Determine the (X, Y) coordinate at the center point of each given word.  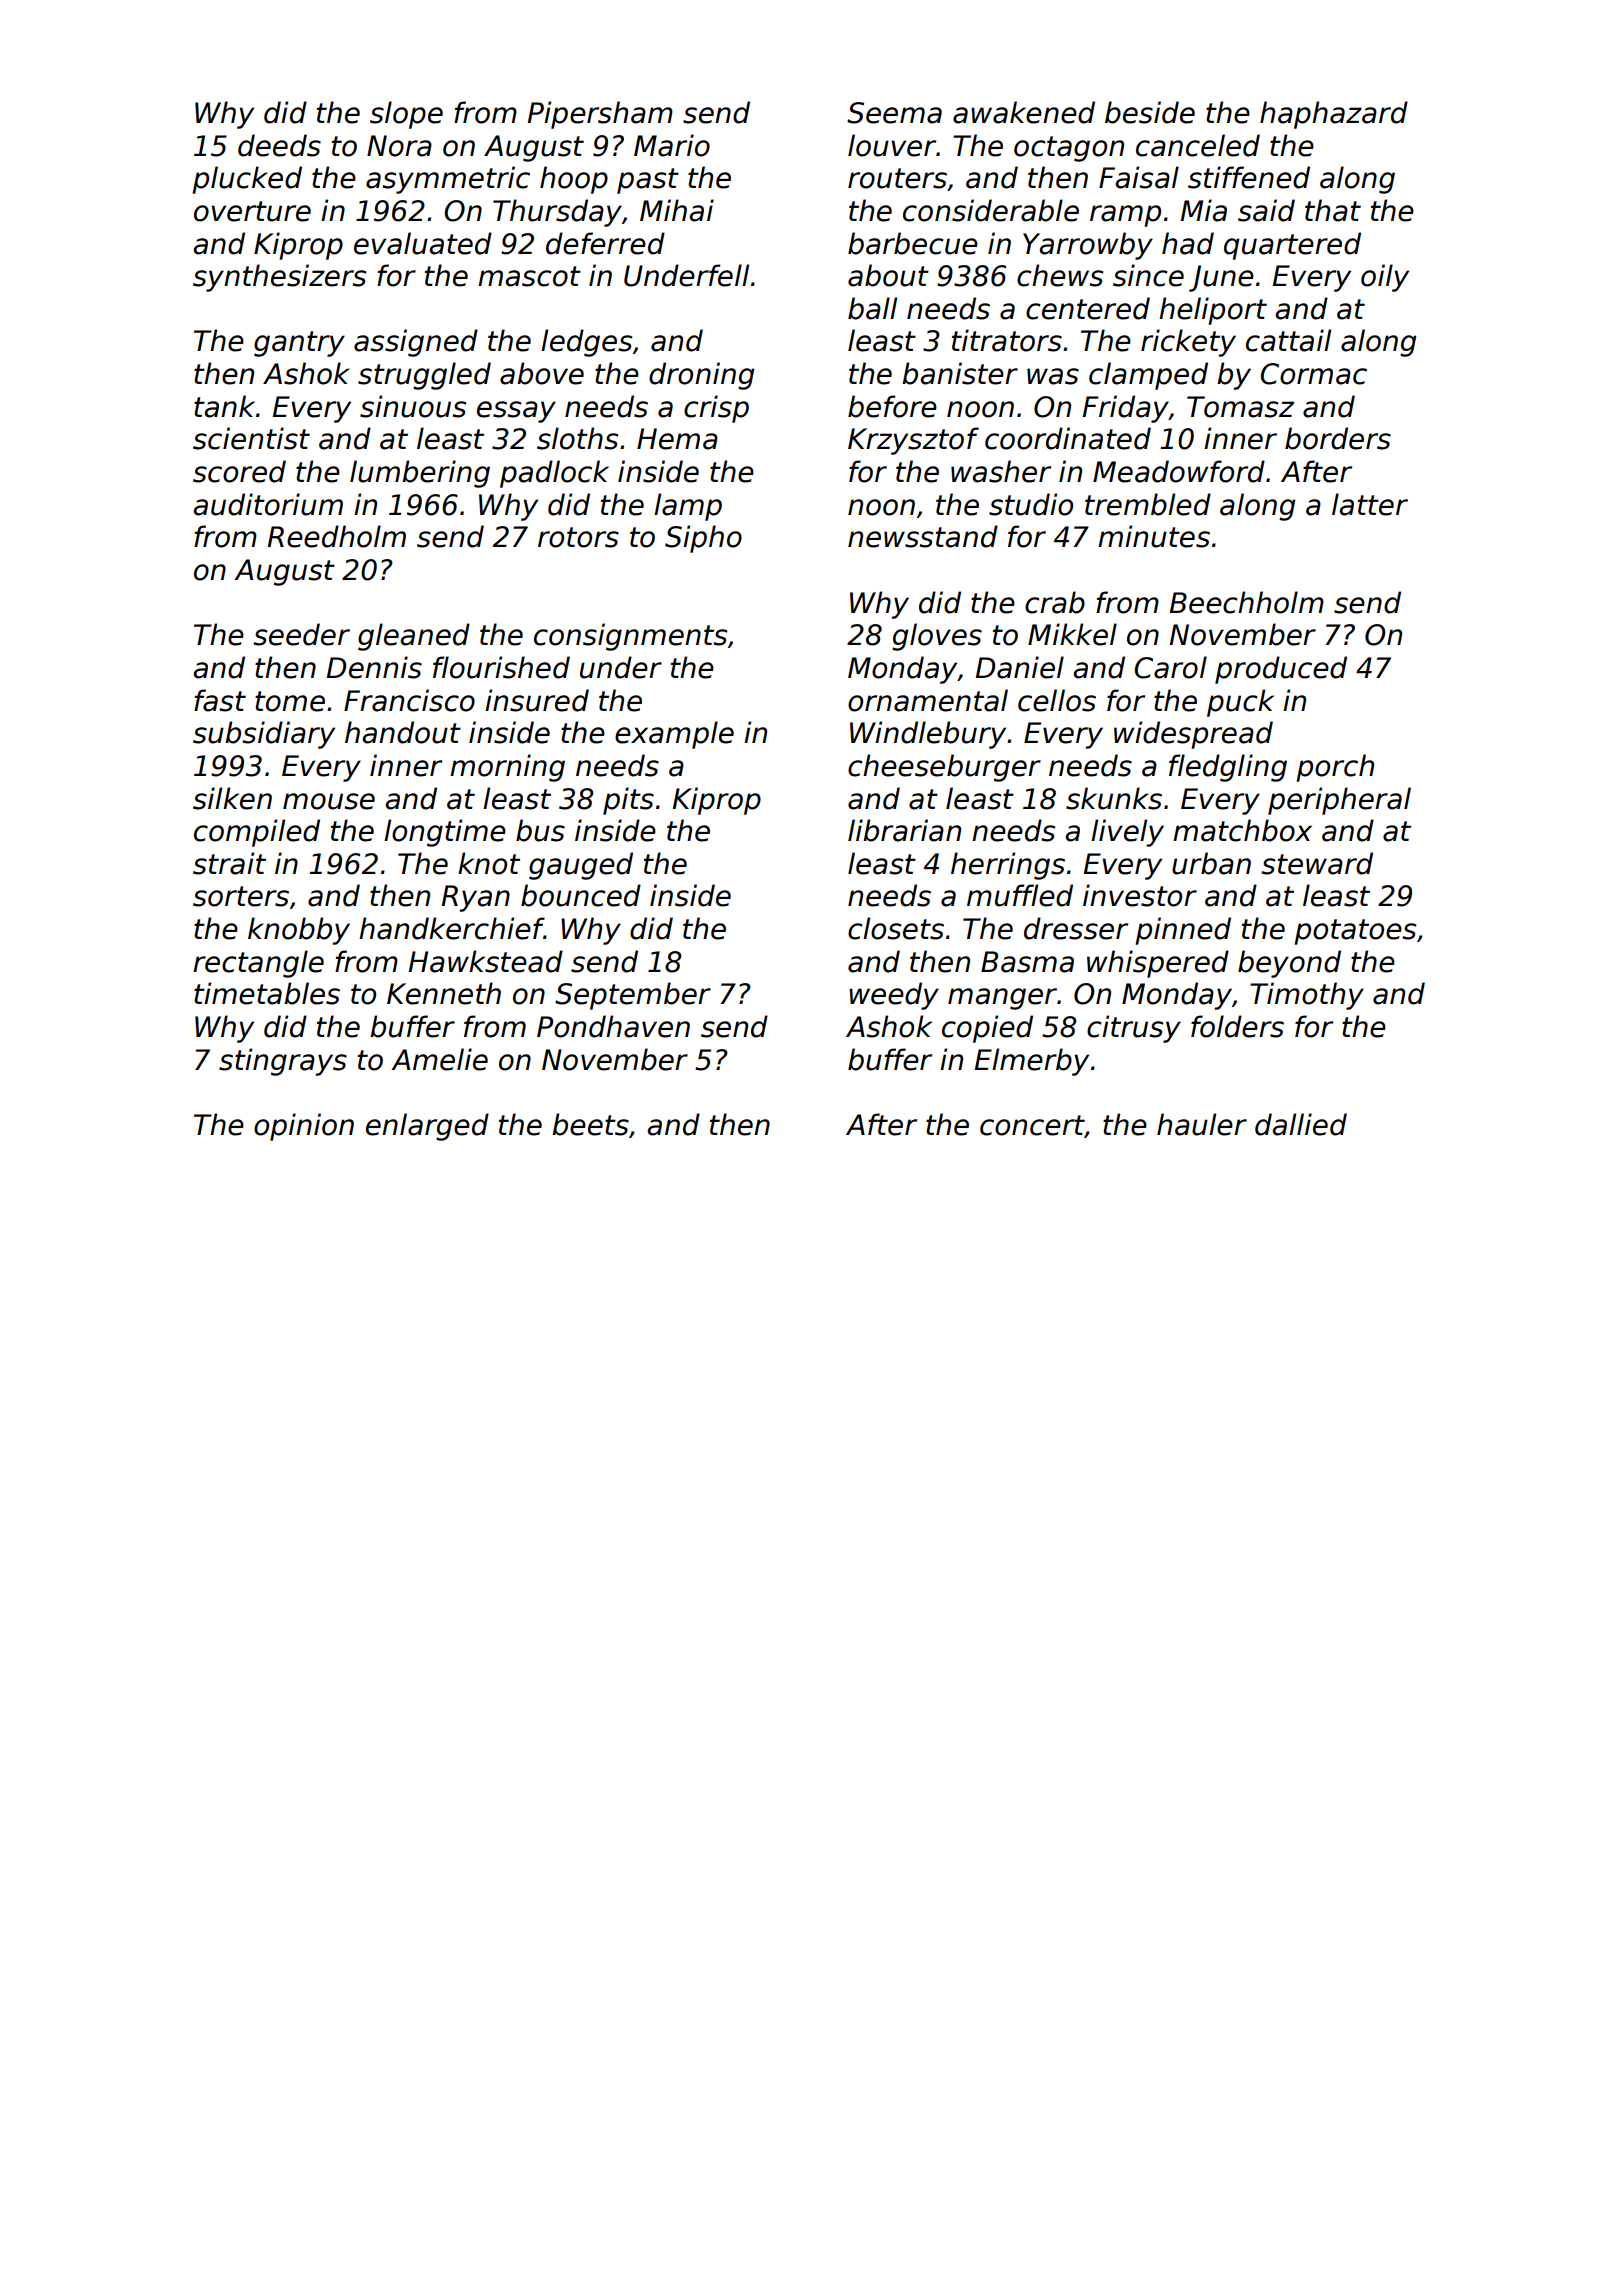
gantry (299, 344)
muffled (1020, 895)
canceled (1198, 145)
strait (229, 863)
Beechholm (1247, 602)
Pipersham (600, 115)
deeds (279, 145)
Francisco (409, 700)
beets (590, 1124)
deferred (605, 243)
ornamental (928, 700)
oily (1385, 278)
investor (1140, 895)
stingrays (283, 1062)
